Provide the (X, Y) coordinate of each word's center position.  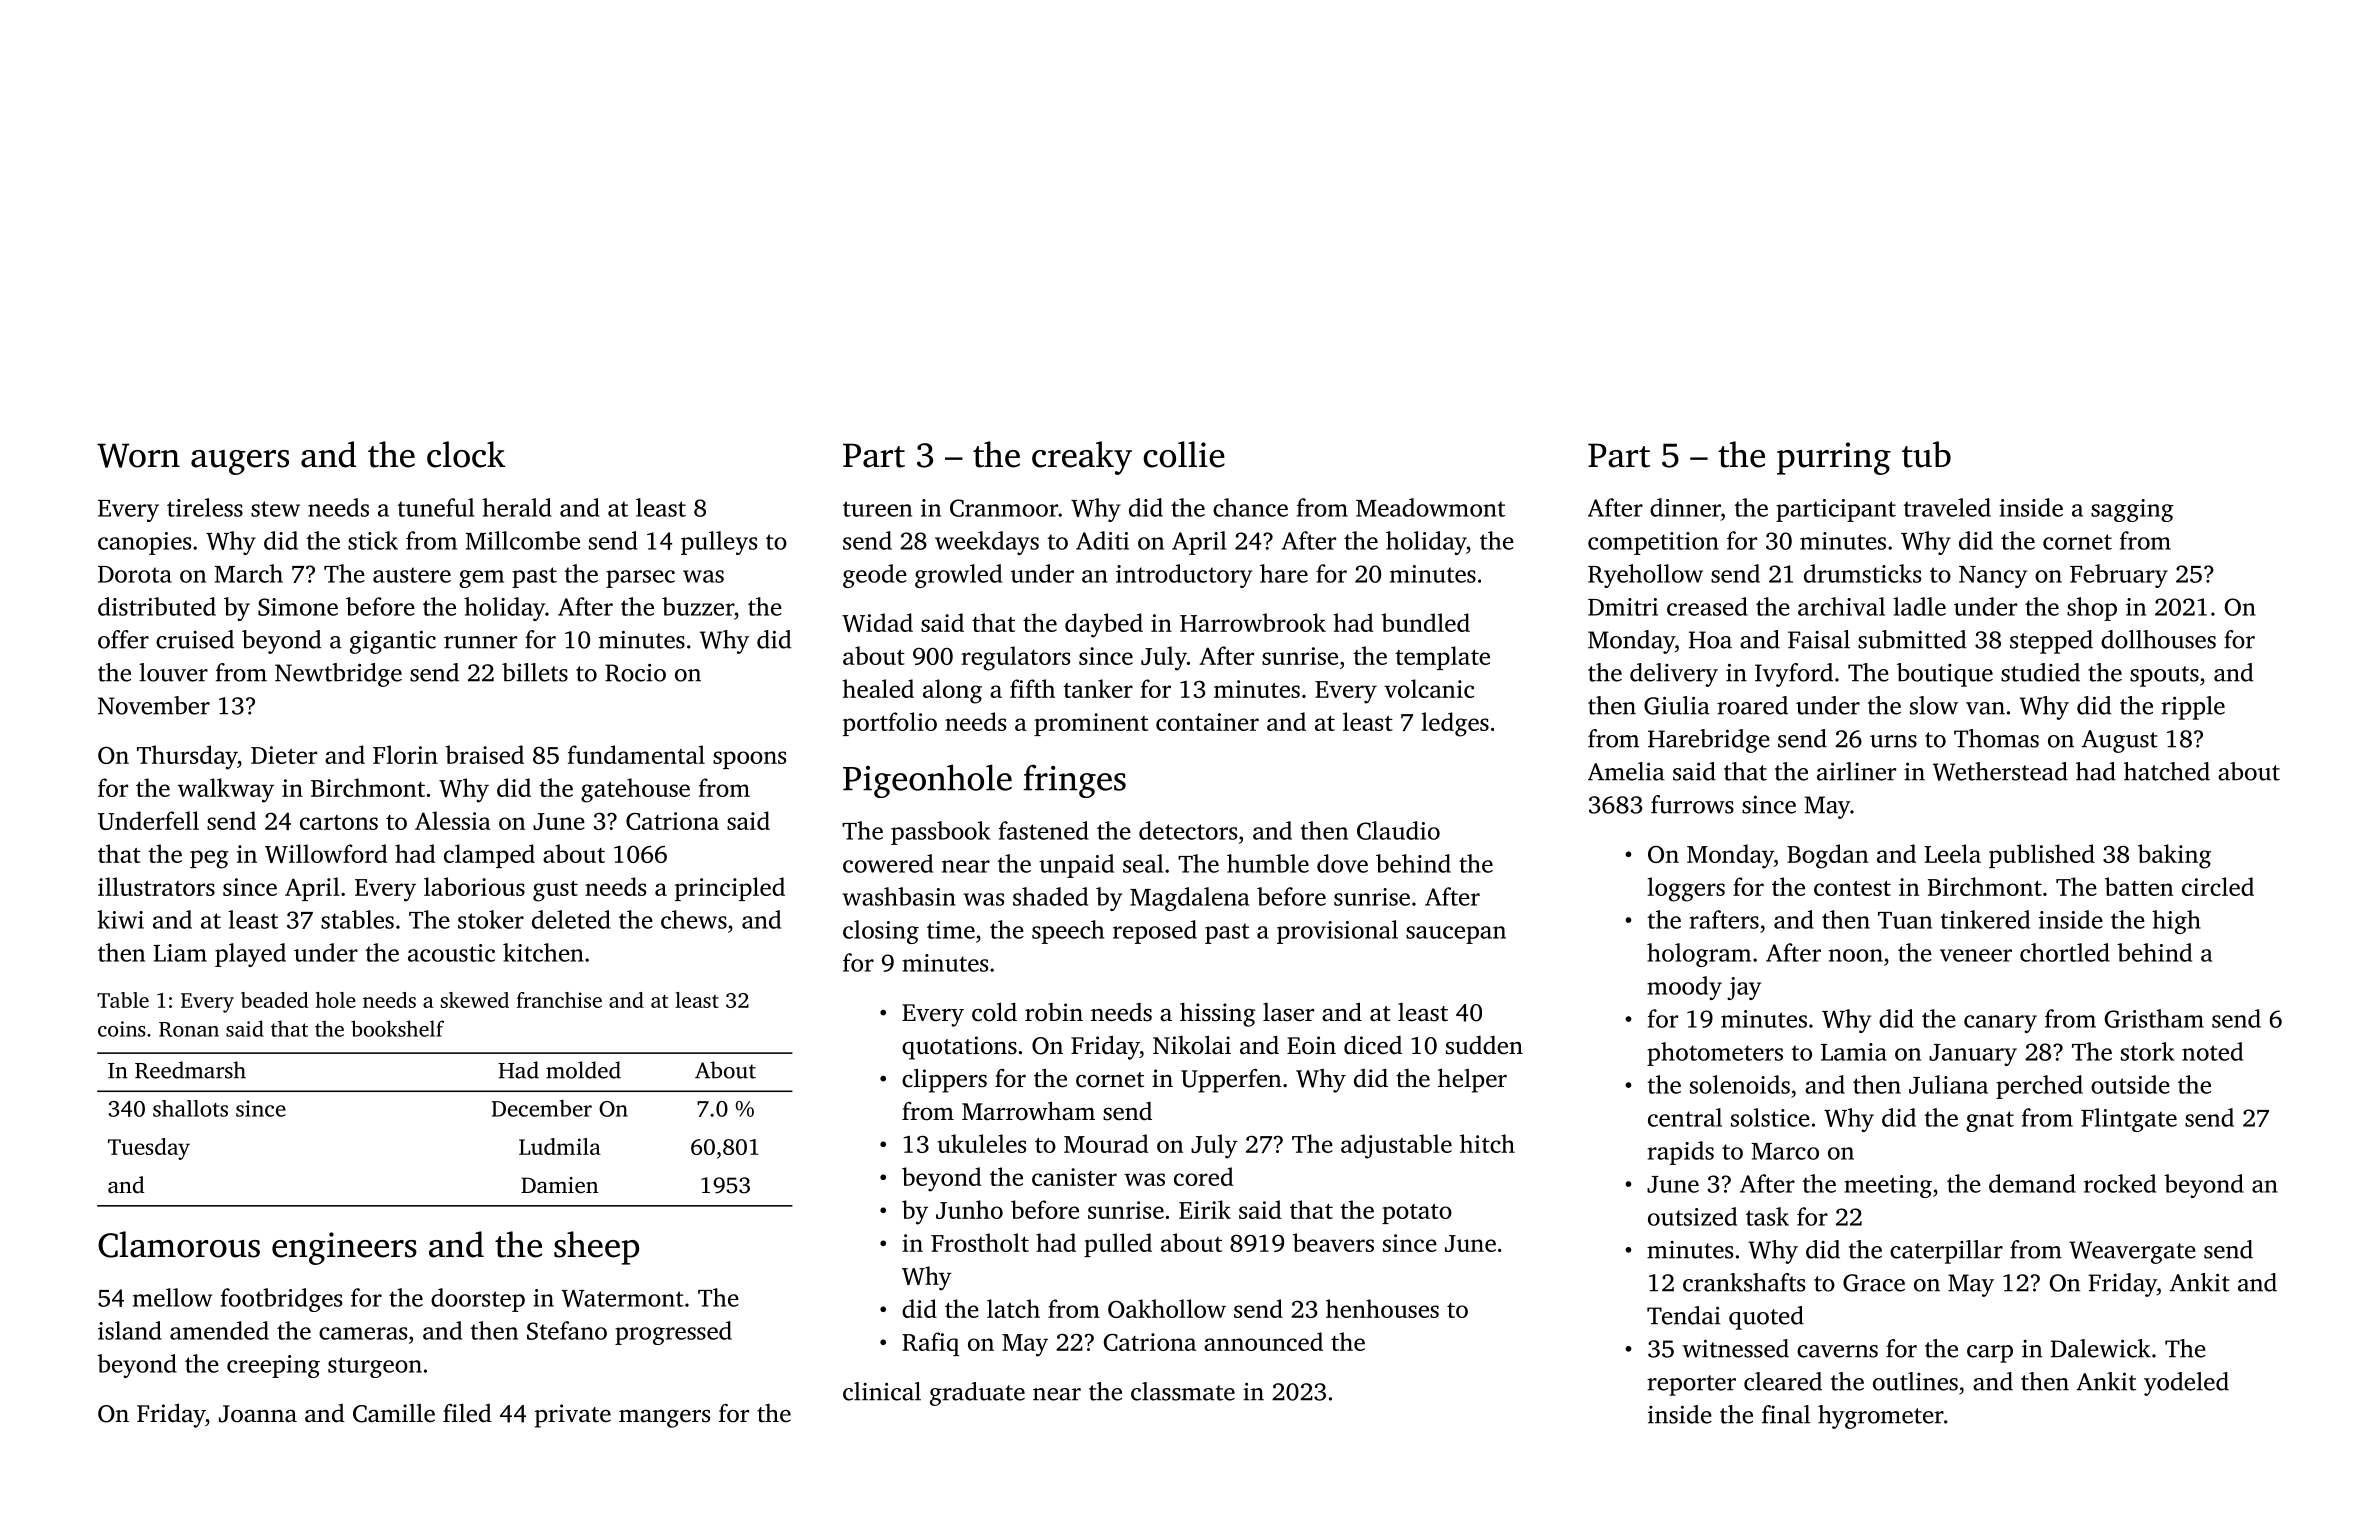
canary (2000, 1024)
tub (1926, 454)
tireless (205, 507)
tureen (877, 509)
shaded (1050, 896)
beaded (275, 1000)
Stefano (567, 1330)
